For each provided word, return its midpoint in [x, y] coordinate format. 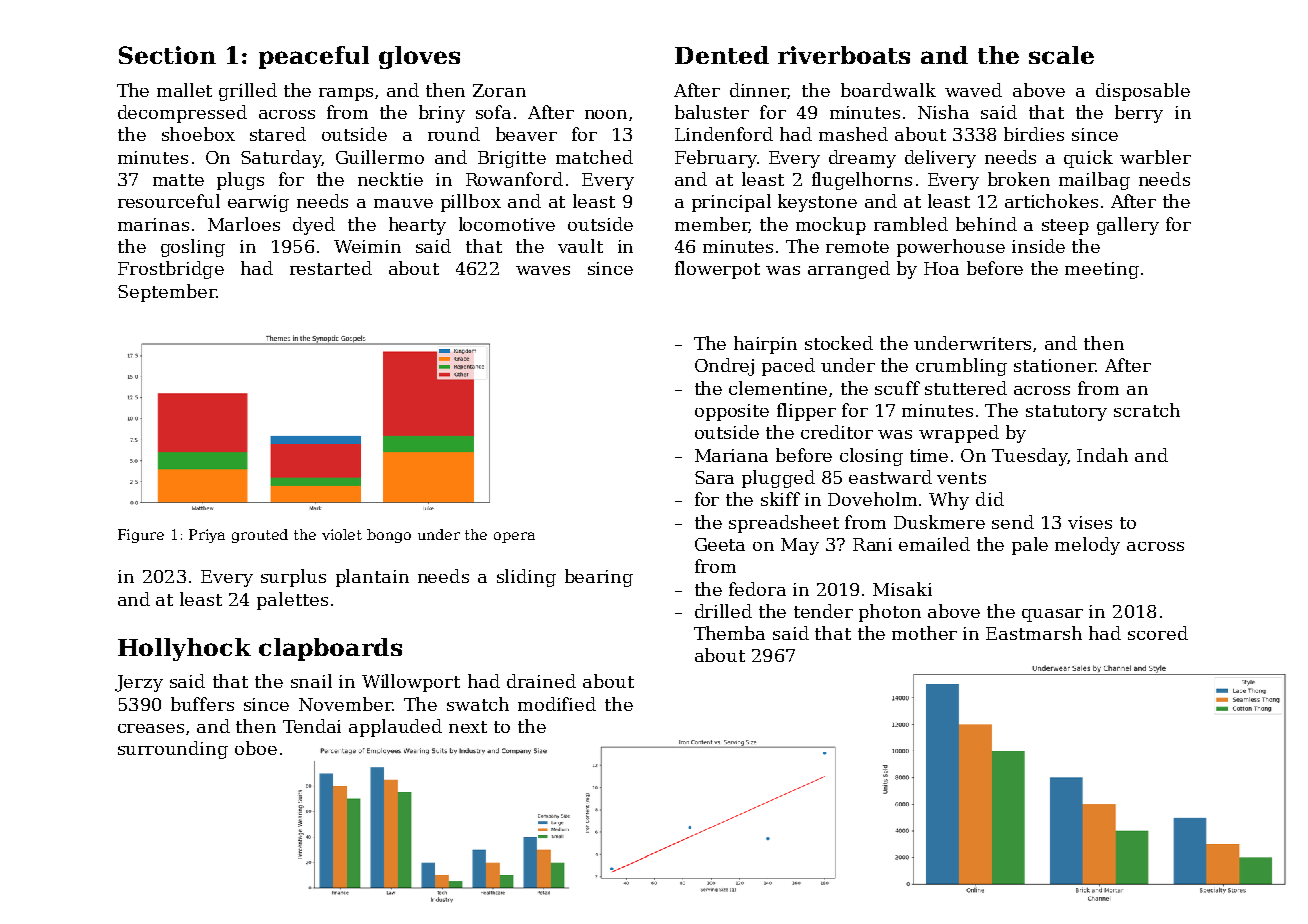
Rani [872, 544]
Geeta [720, 544]
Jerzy [139, 683]
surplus [293, 578]
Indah [1102, 455]
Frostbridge [171, 270]
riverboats [844, 55]
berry [1139, 114]
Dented [722, 55]
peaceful [314, 57]
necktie [390, 179]
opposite [732, 412]
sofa [493, 112]
